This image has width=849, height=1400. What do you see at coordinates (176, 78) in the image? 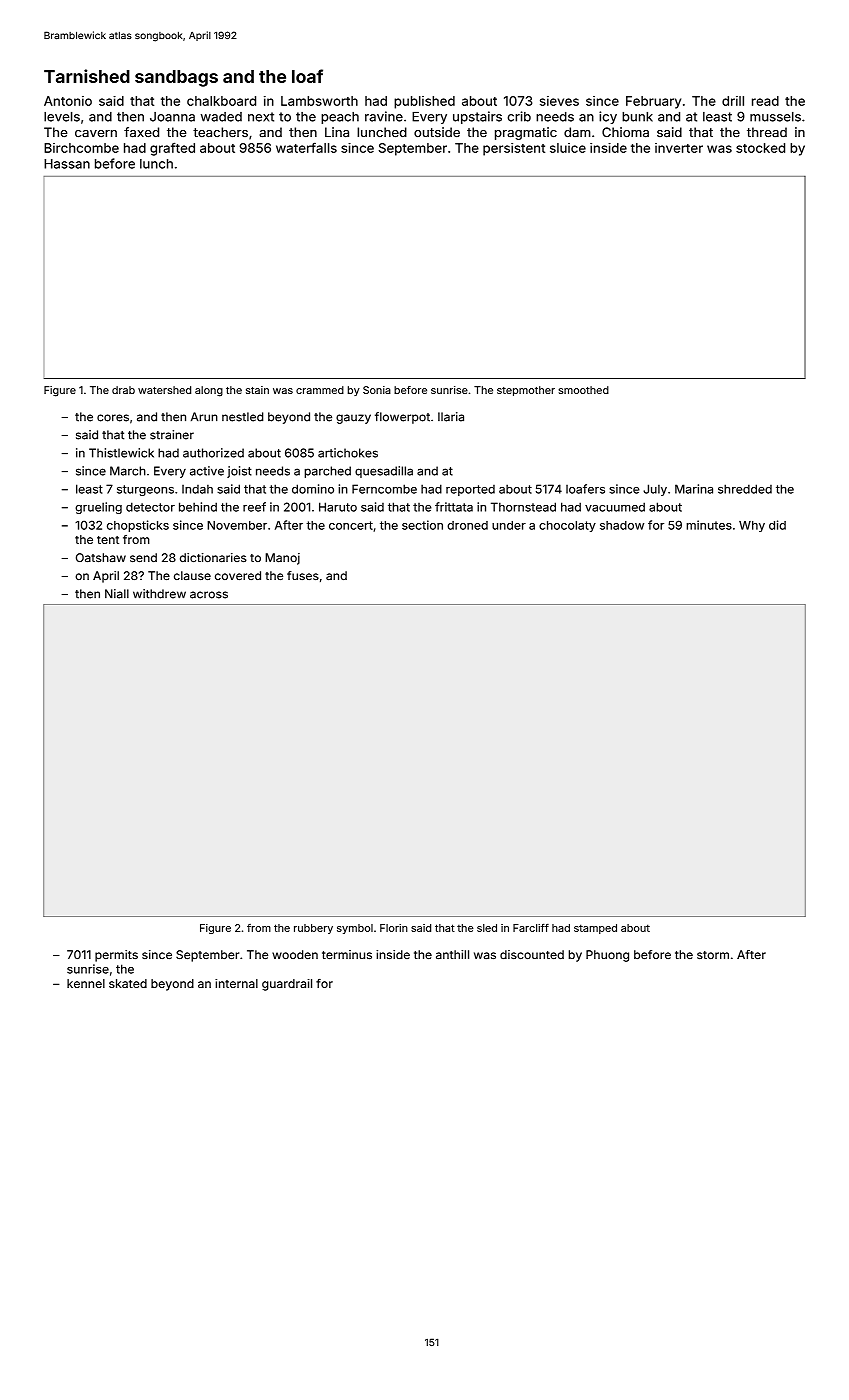
I see `sandbags` at bounding box center [176, 78].
